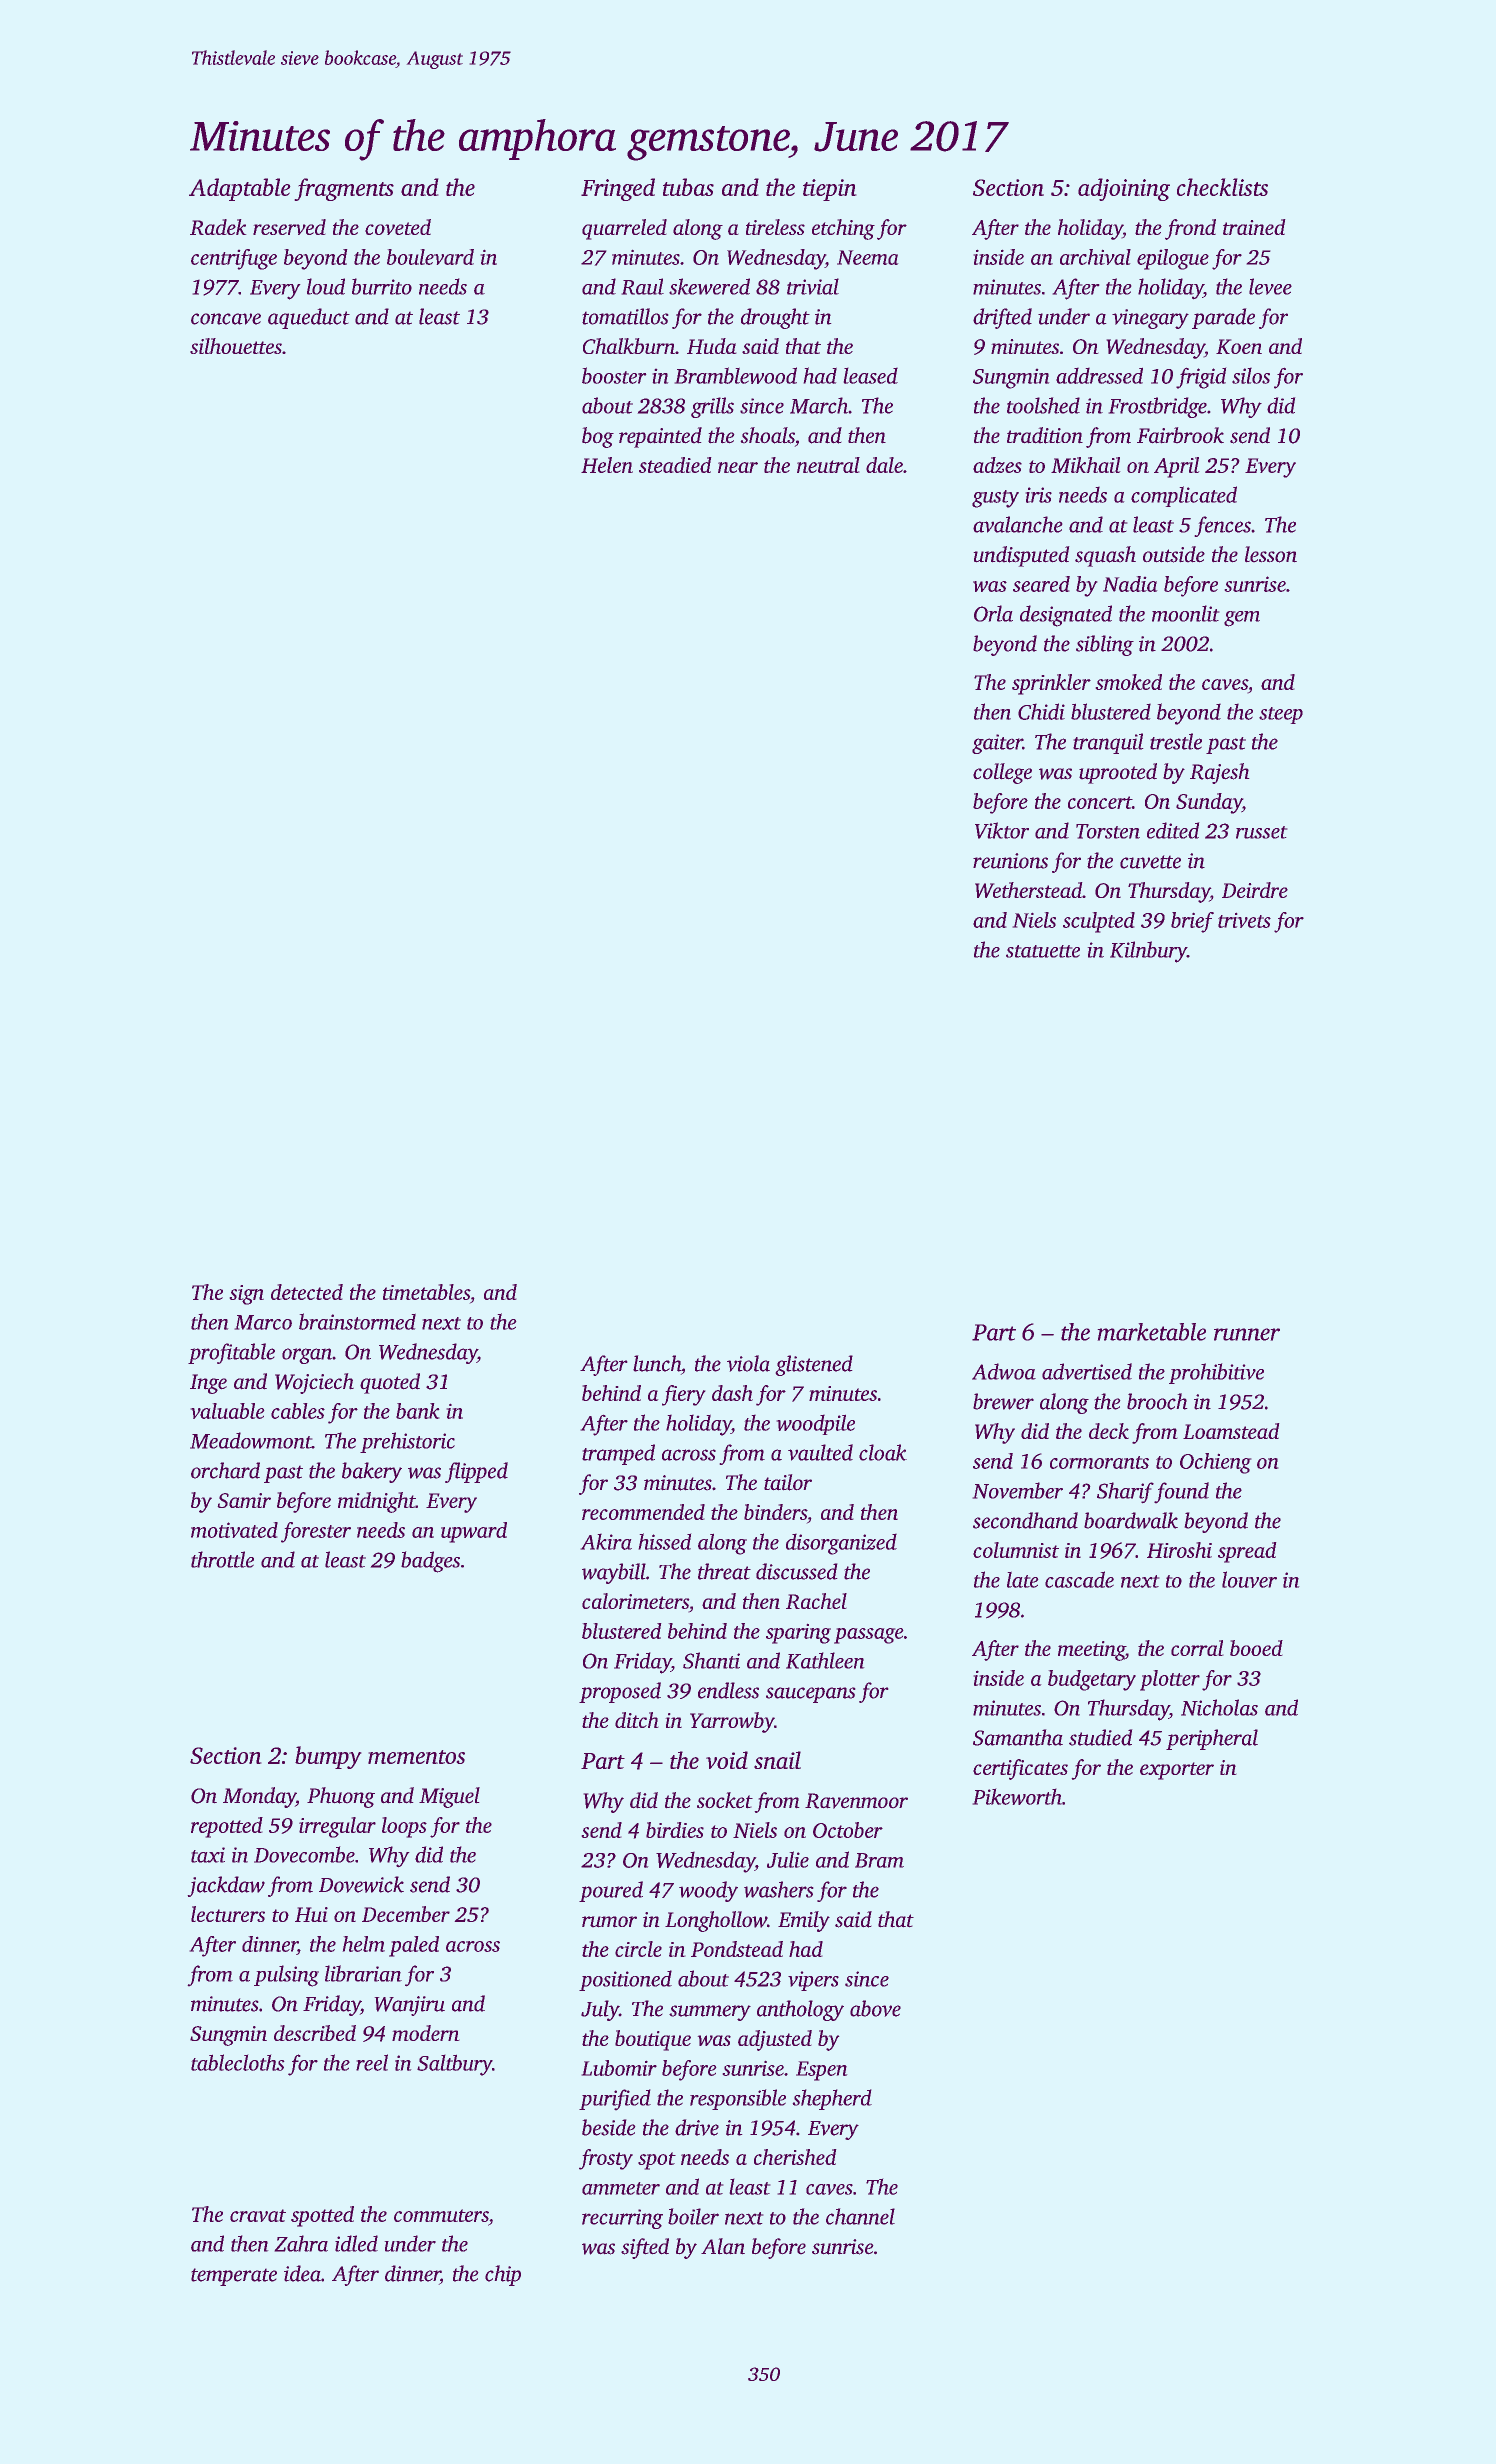 Image resolution: width=1496 pixels, height=2464 pixels. I want to click on channel, so click(860, 2216).
